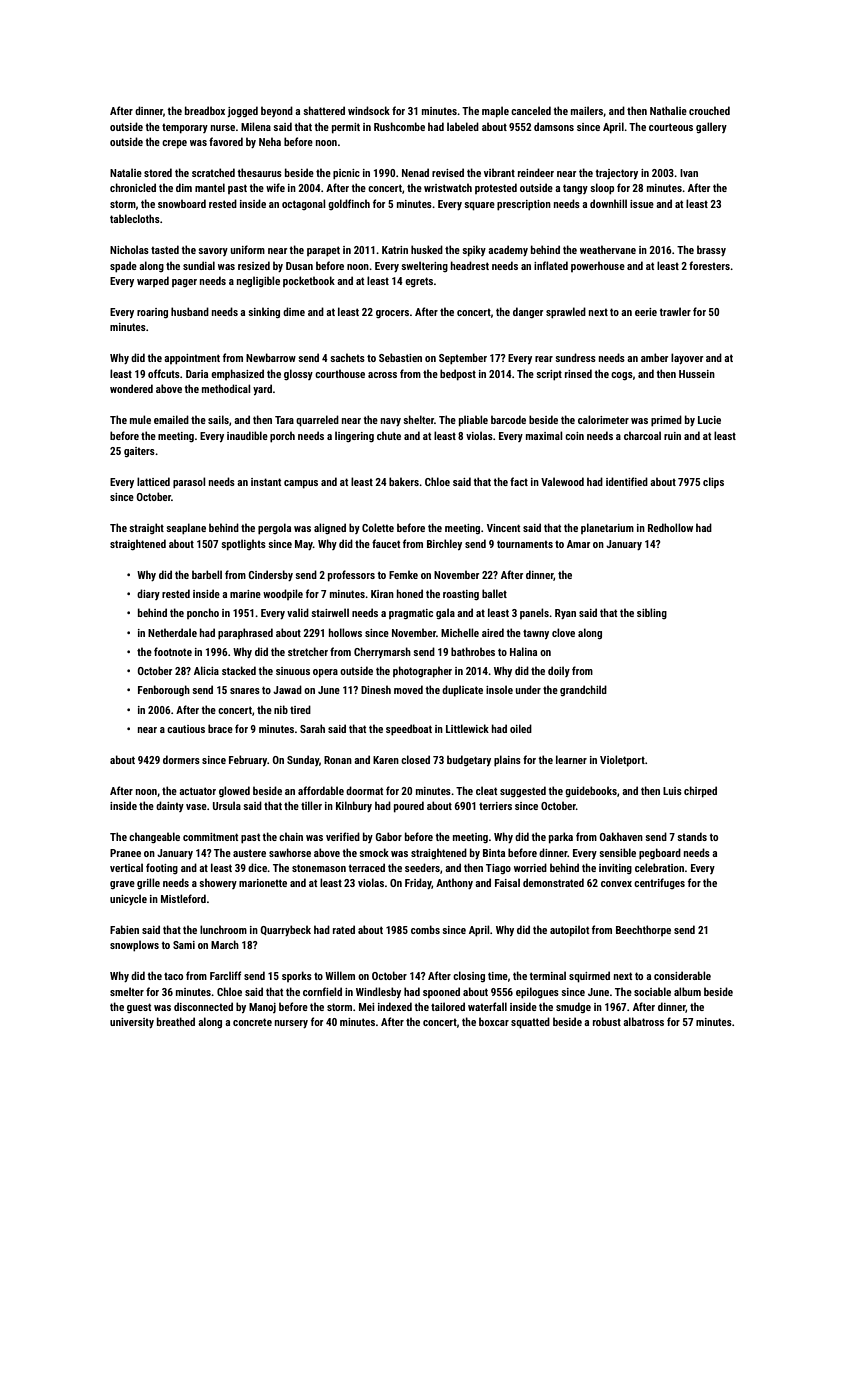  Describe the element at coordinates (697, 374) in the screenshot. I see `Hussein` at that location.
